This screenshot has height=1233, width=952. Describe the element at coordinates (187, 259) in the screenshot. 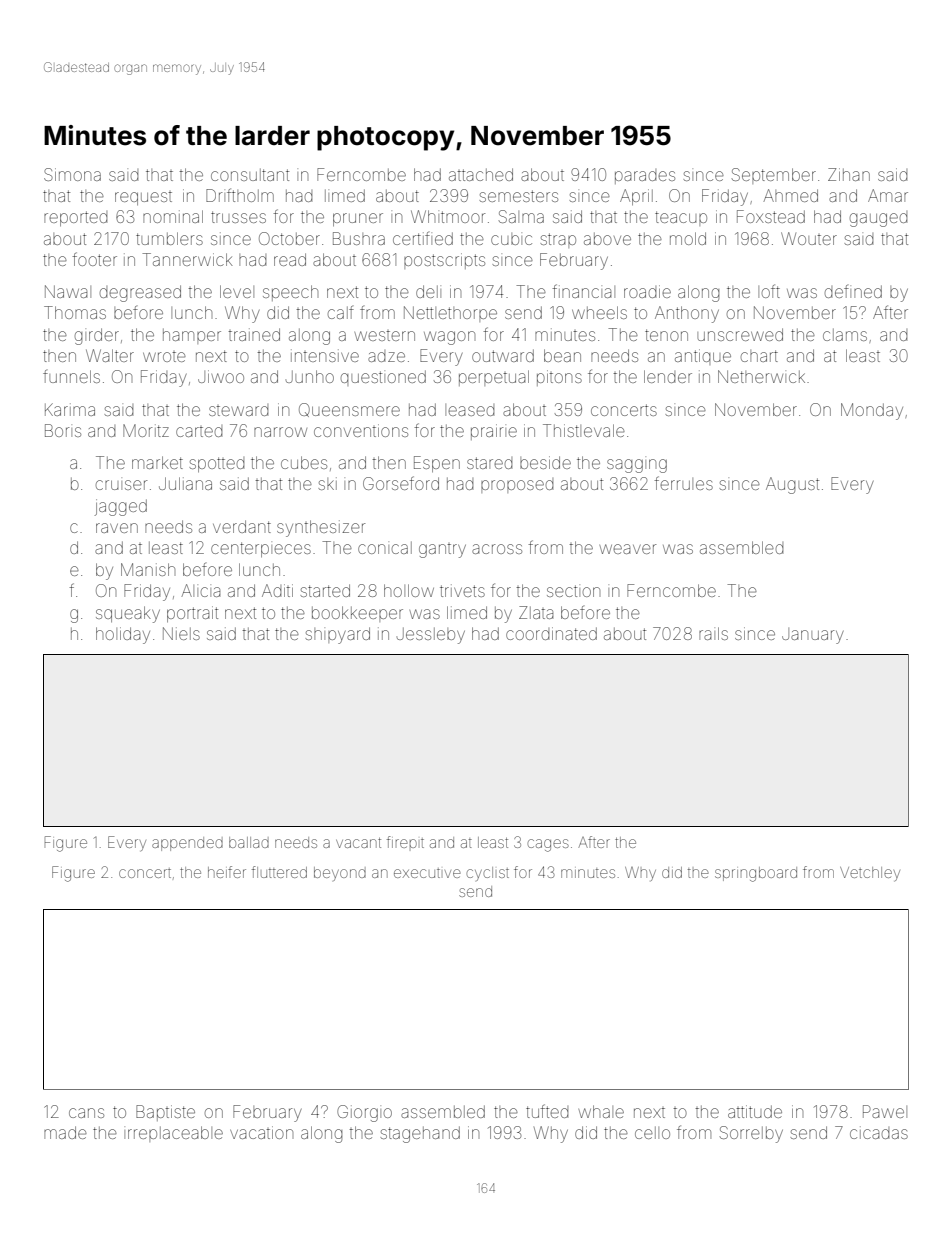

I see `Tannerwick` at that location.
